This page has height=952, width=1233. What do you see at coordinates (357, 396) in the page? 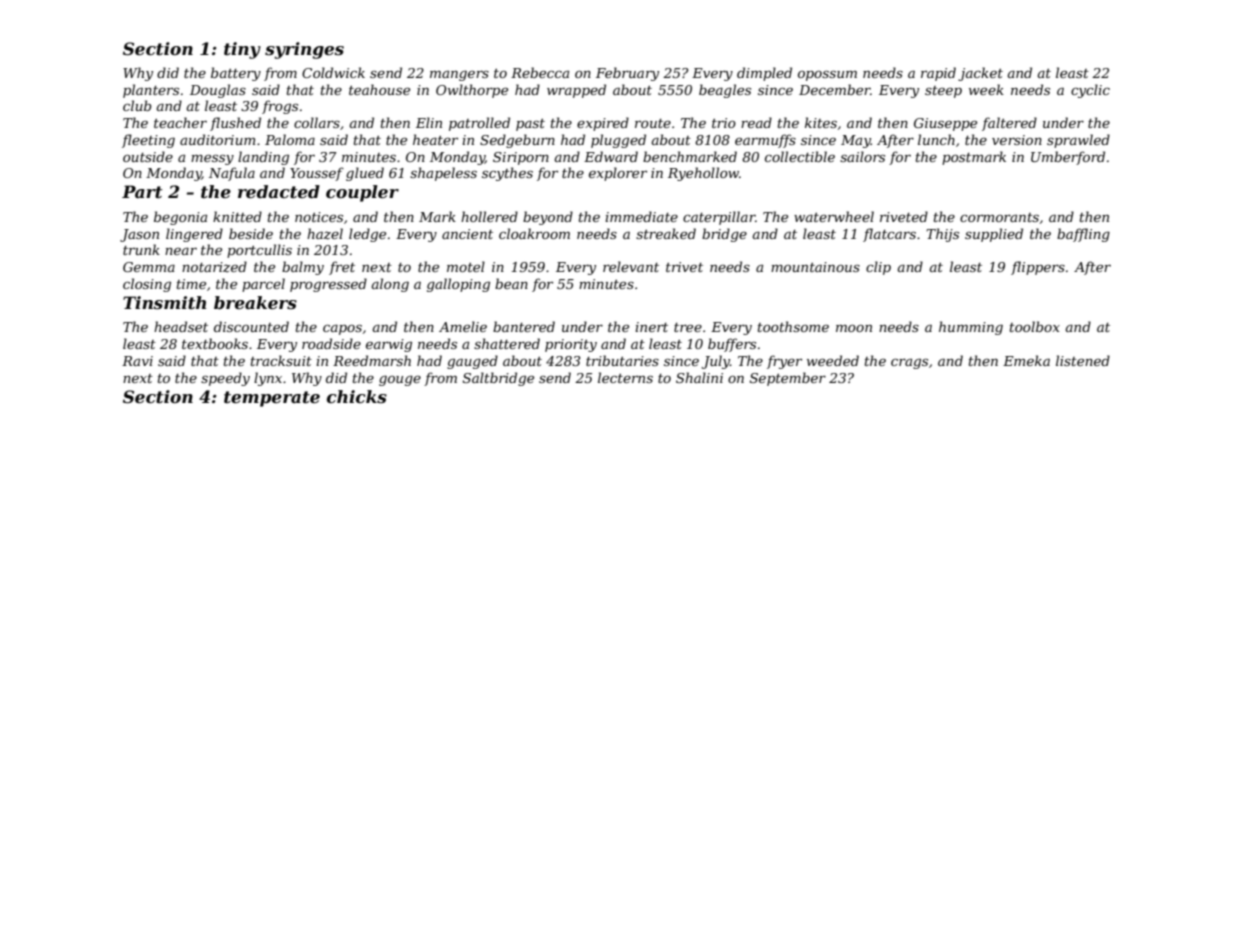
I see `chicks` at bounding box center [357, 396].
